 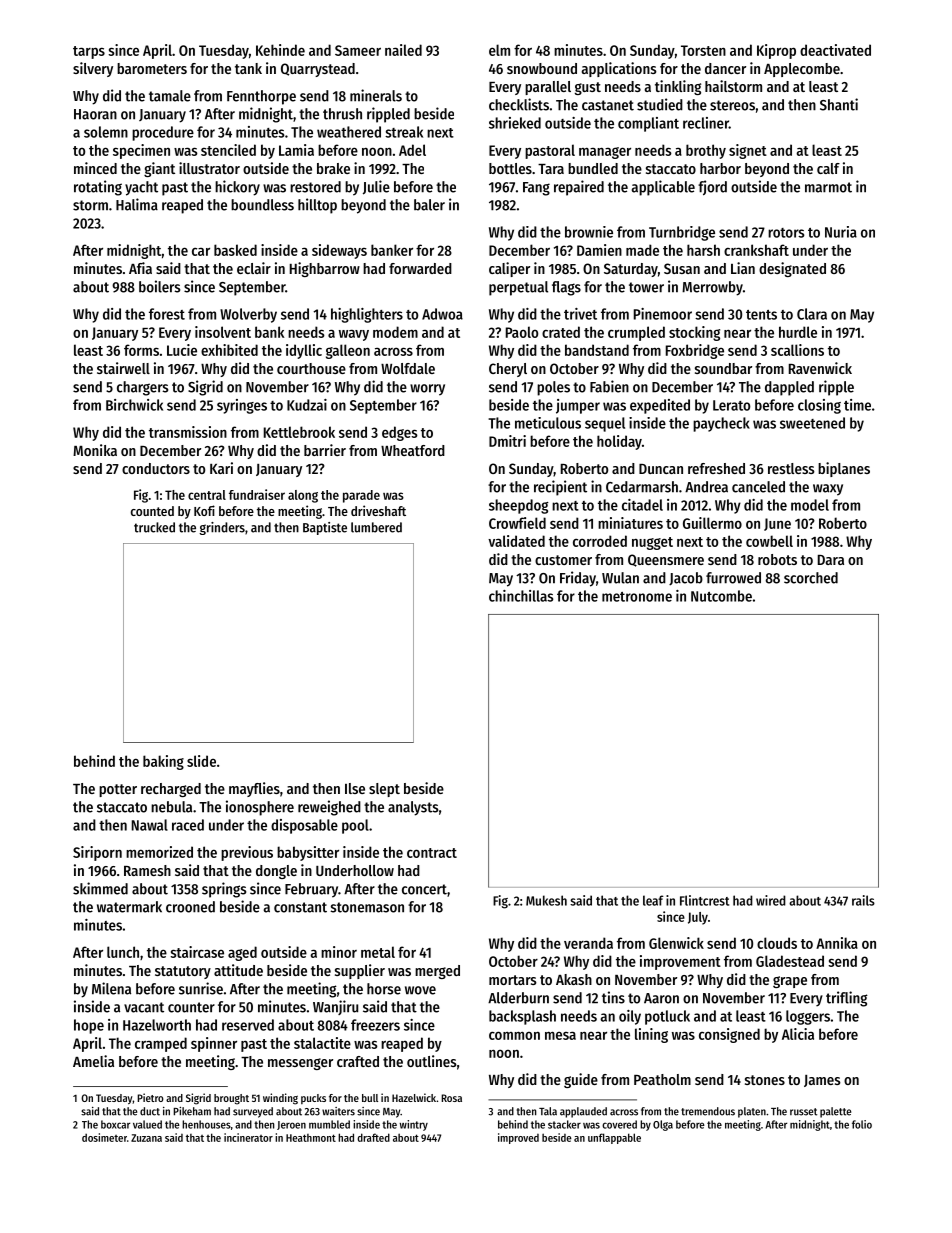 I want to click on Wheatford, so click(x=413, y=450).
